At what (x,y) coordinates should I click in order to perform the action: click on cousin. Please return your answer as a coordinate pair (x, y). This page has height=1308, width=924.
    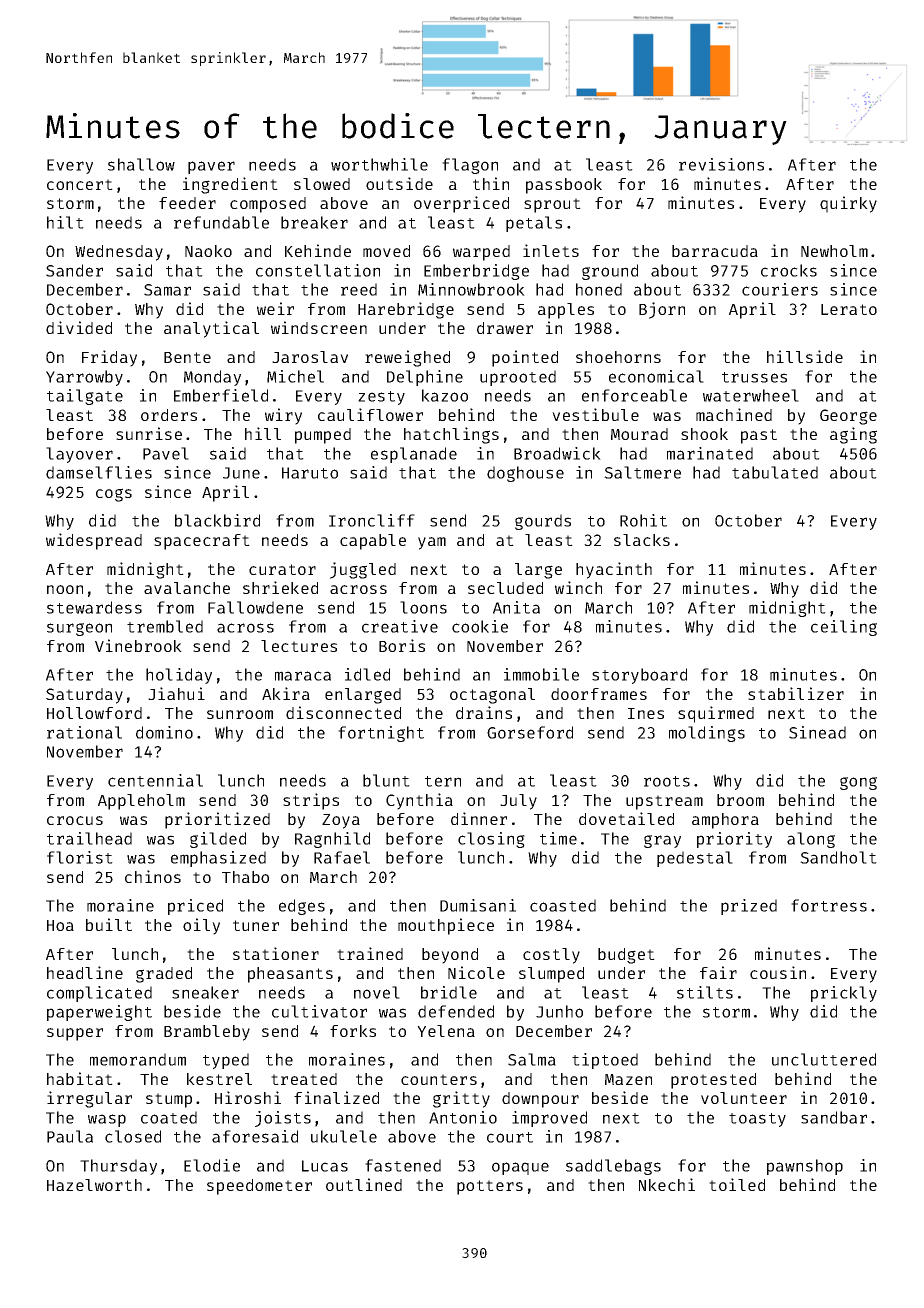
    Looking at the image, I should click on (778, 972).
